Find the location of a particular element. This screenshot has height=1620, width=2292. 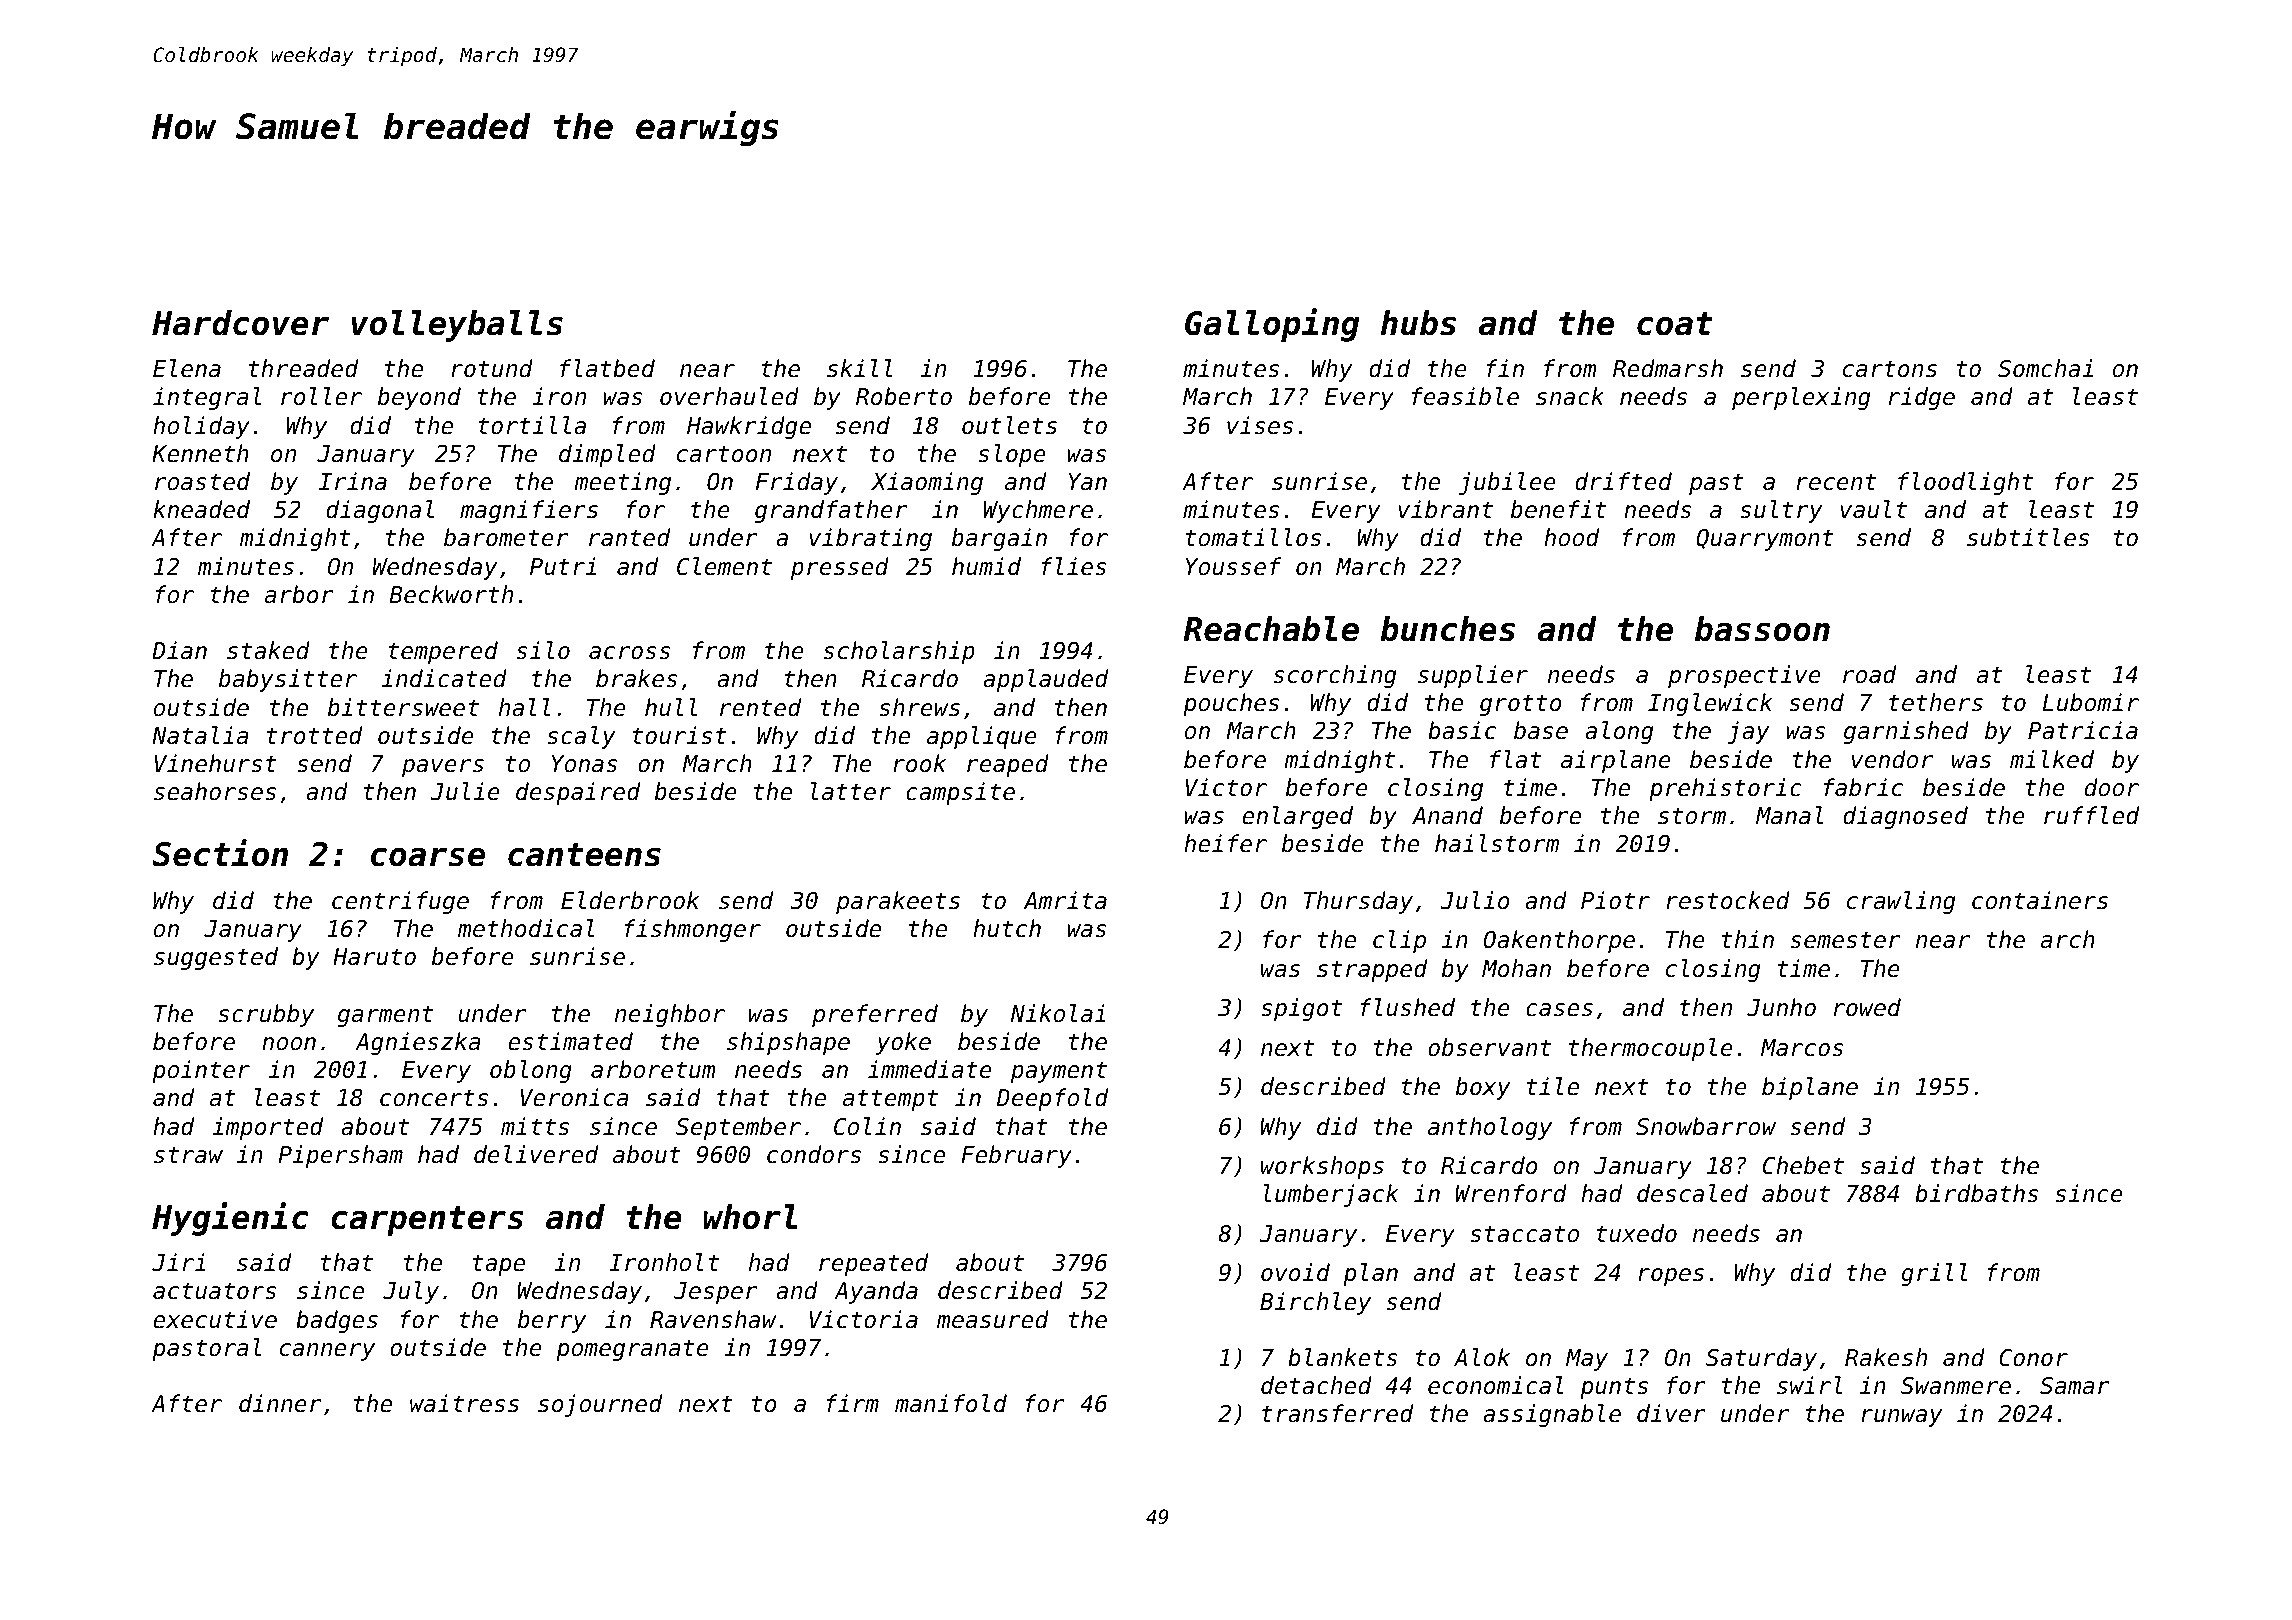

dinner is located at coordinates (280, 1403).
